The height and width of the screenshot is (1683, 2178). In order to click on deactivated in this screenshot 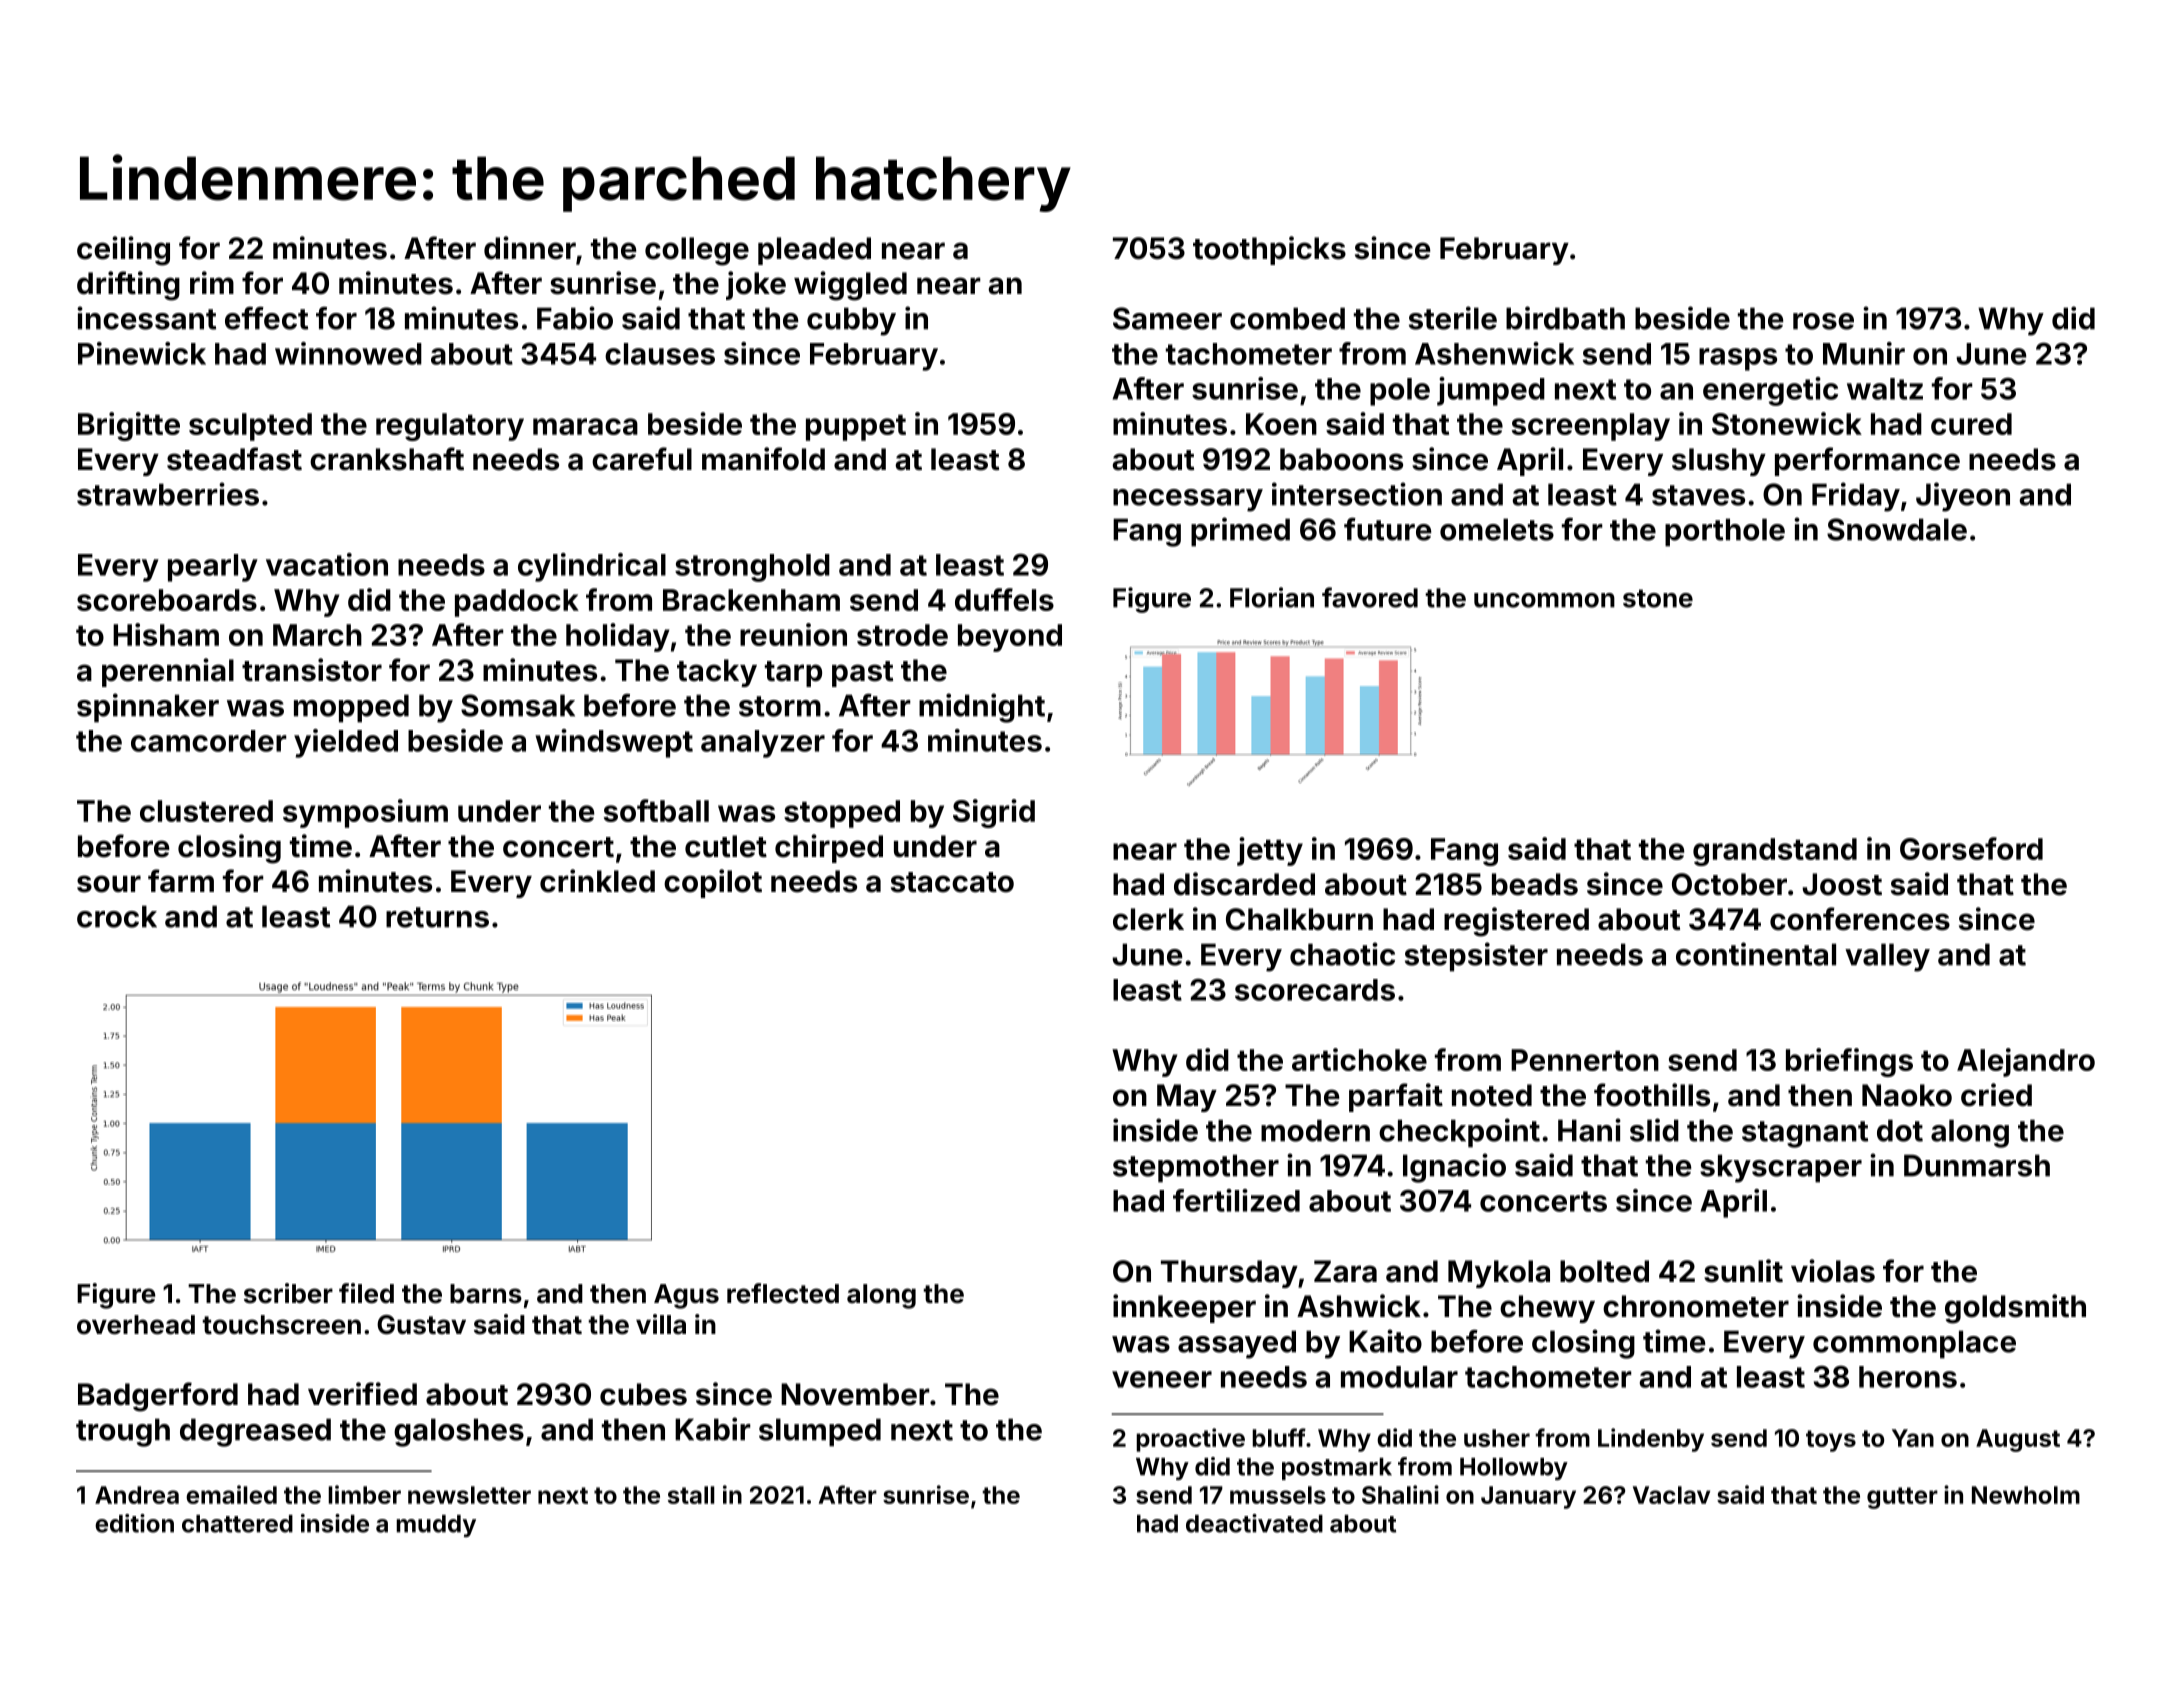, I will do `click(1254, 1523)`.
